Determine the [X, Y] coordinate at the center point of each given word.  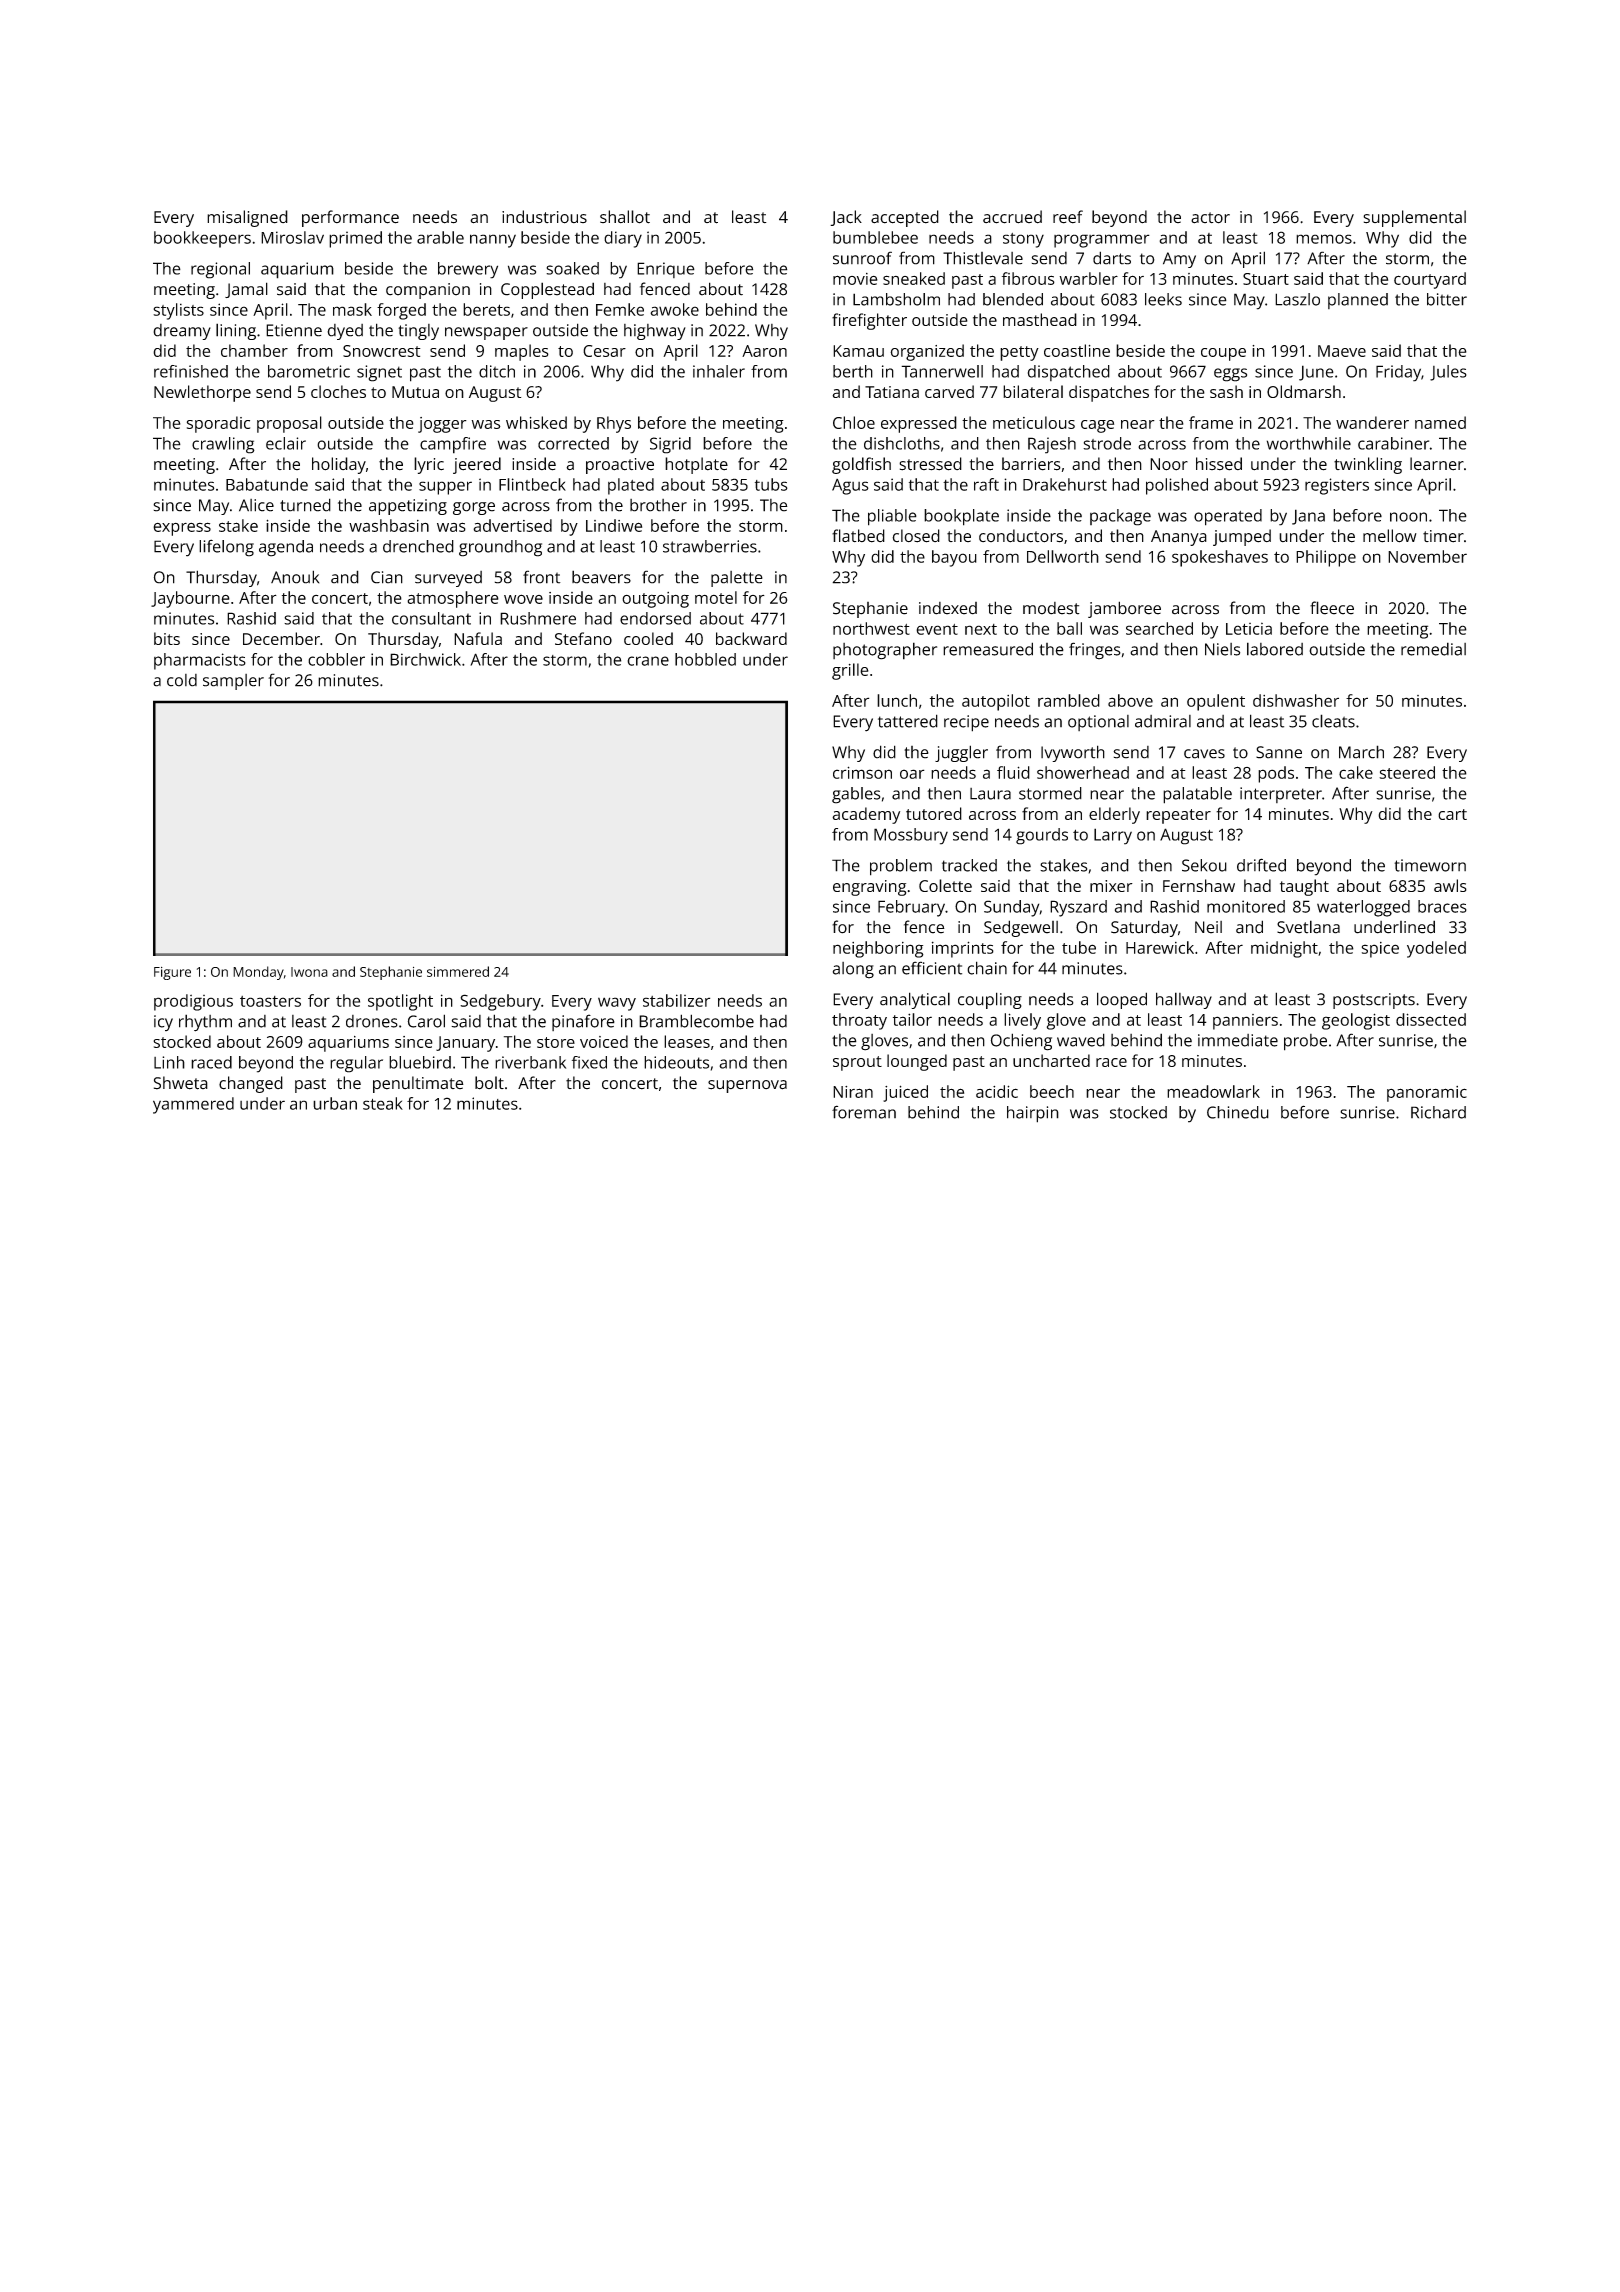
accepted [905, 218]
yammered [193, 1105]
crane [648, 661]
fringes [1095, 651]
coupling [990, 1000]
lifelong [226, 548]
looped [1122, 1000]
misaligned [247, 218]
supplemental [1414, 218]
